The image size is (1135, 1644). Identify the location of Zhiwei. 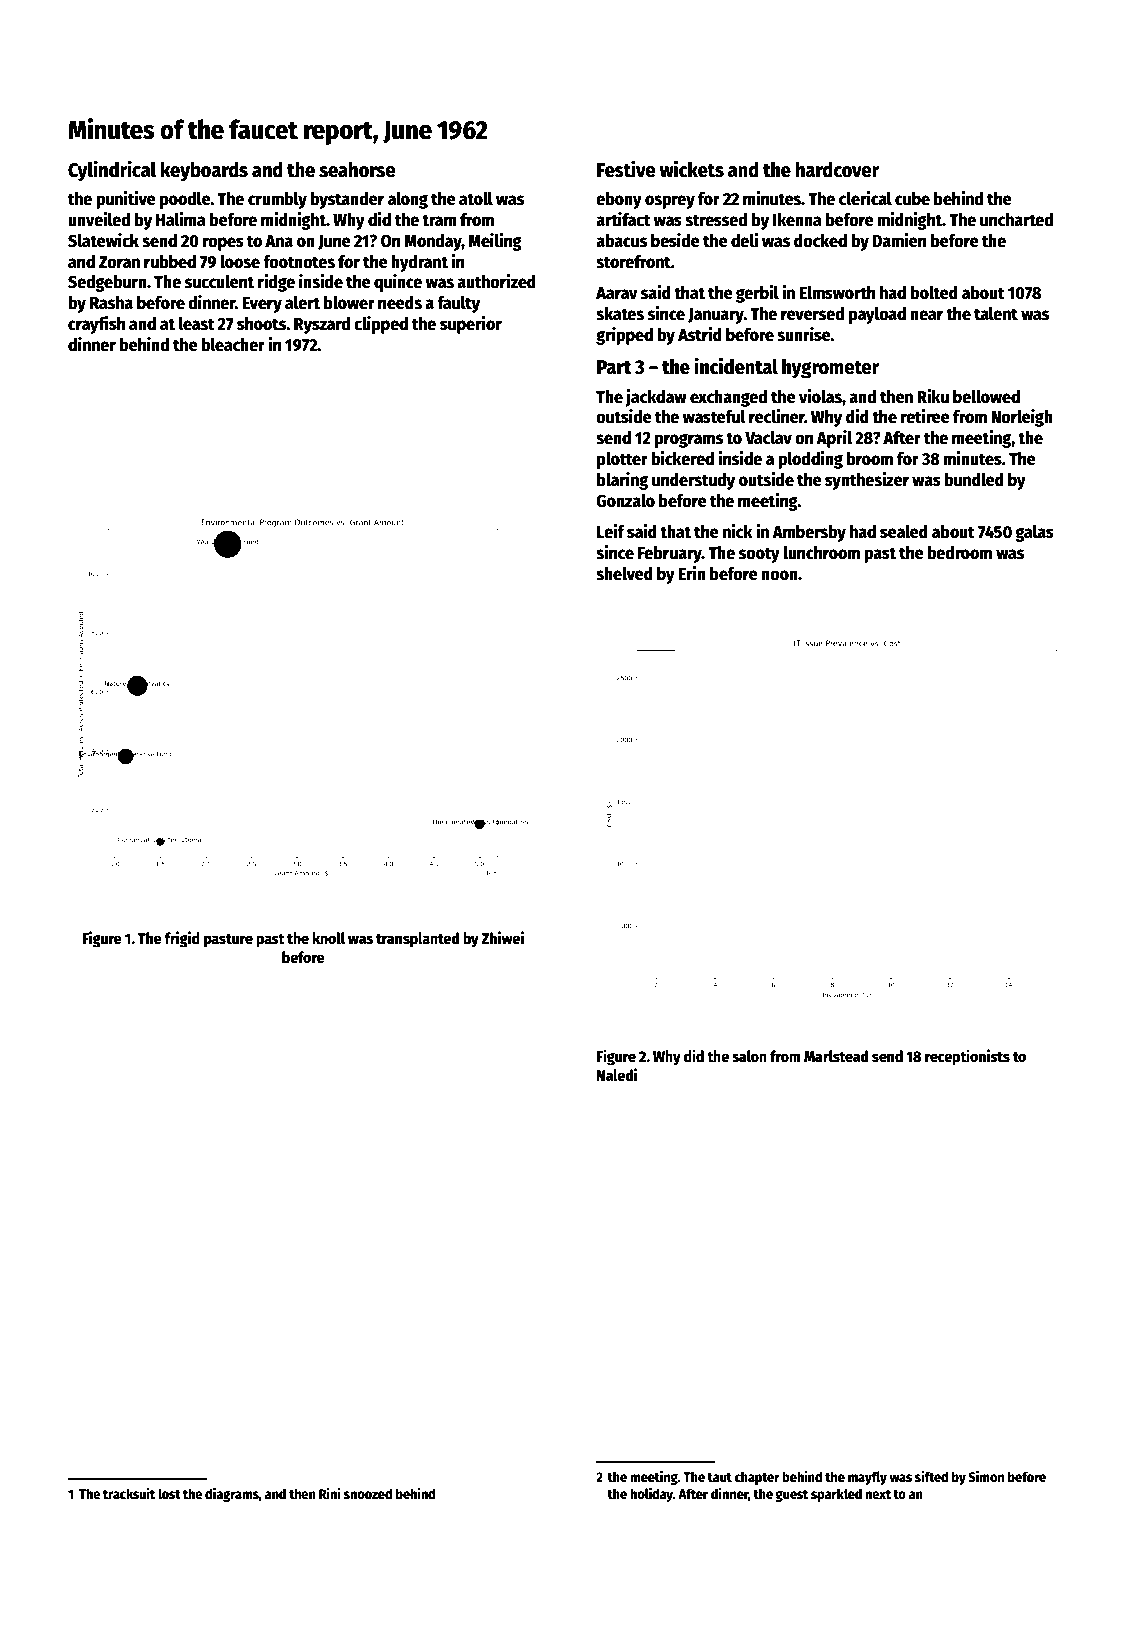
(502, 937).
